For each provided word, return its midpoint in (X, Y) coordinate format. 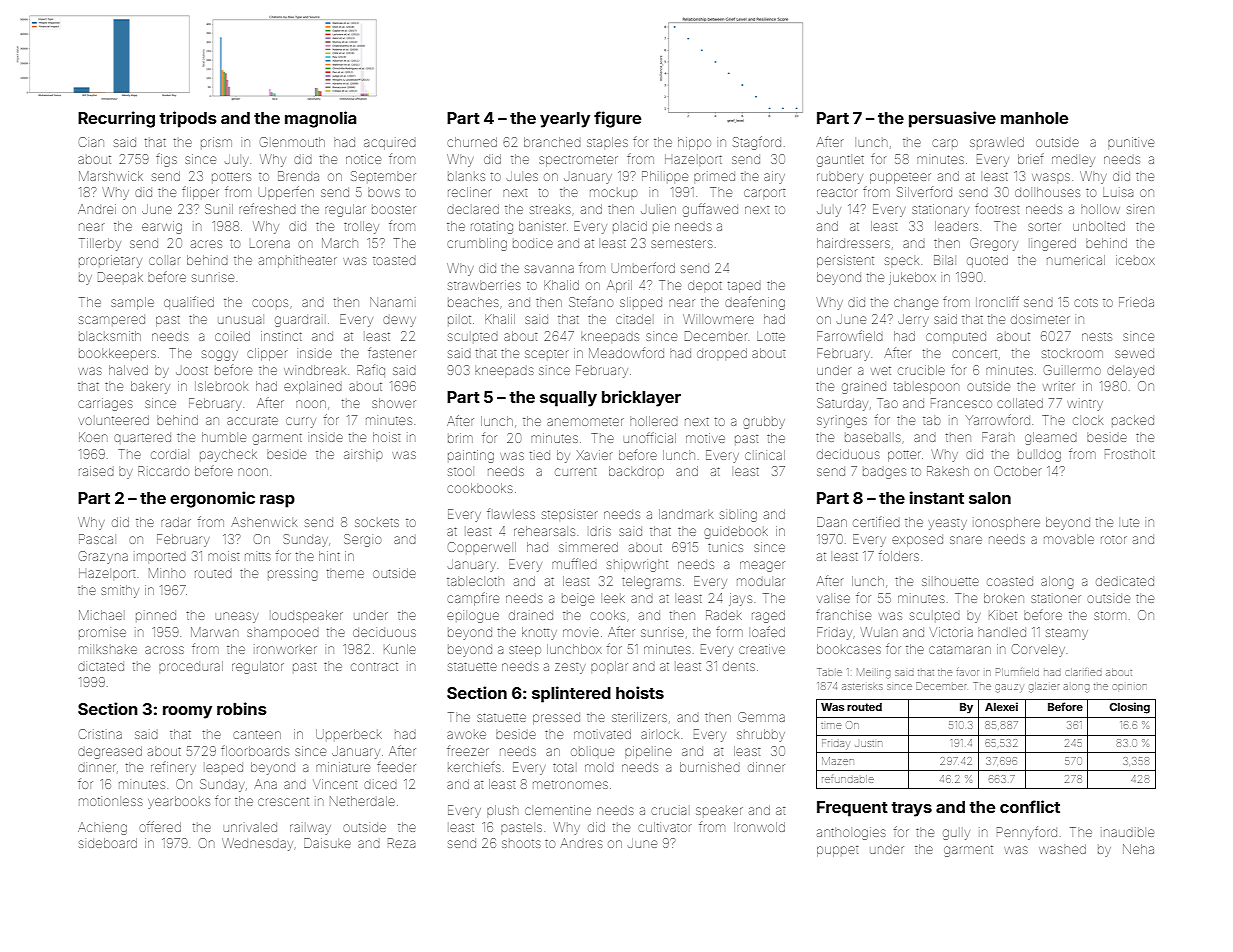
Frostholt (1130, 454)
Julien (658, 210)
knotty (539, 633)
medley (1073, 161)
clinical (765, 455)
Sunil (219, 209)
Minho (167, 573)
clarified (1083, 672)
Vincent (335, 784)
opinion (1129, 687)
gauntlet (840, 161)
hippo (694, 143)
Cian (91, 142)
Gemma (761, 717)
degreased (110, 752)
